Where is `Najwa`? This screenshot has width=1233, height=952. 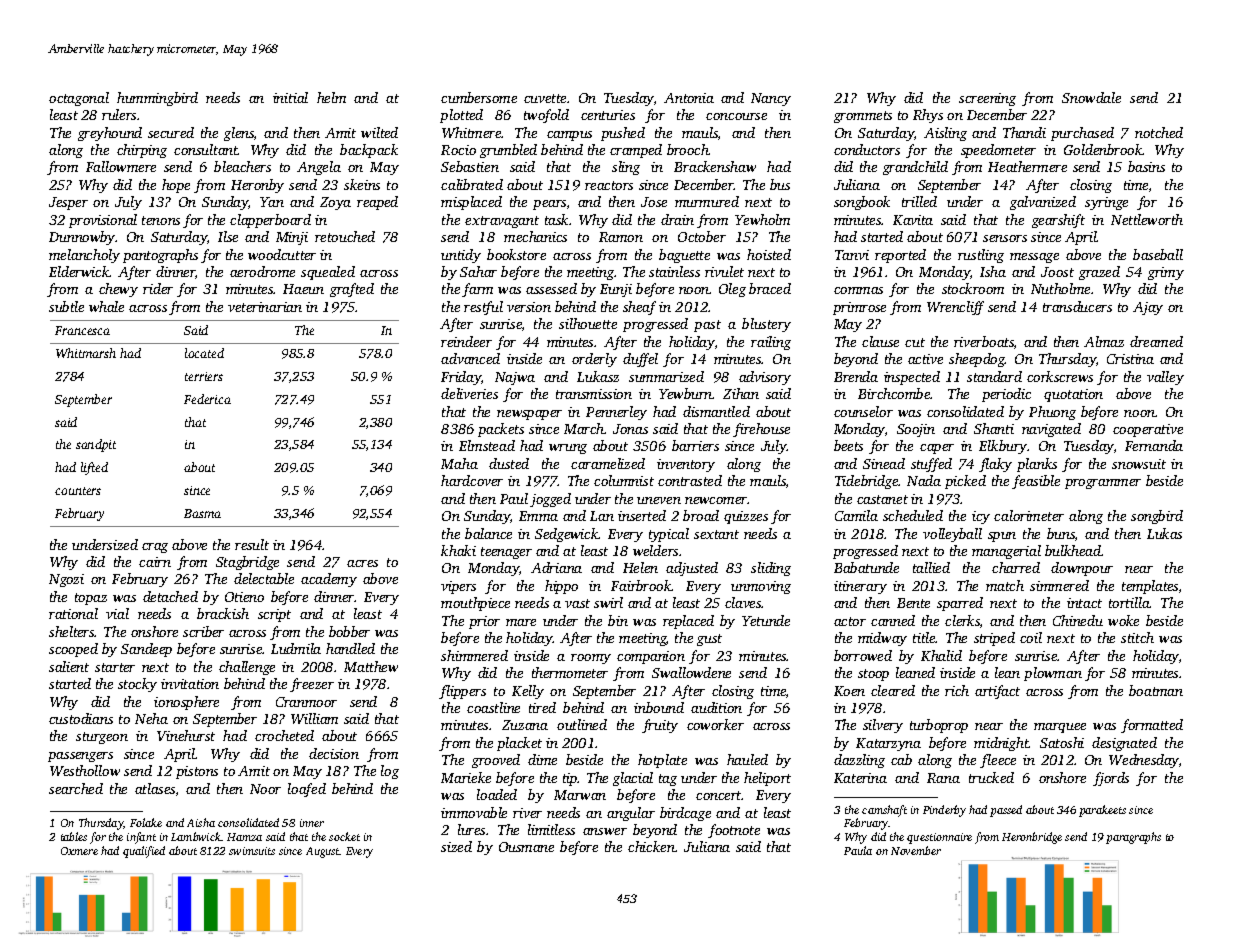
Najwa is located at coordinates (515, 378).
